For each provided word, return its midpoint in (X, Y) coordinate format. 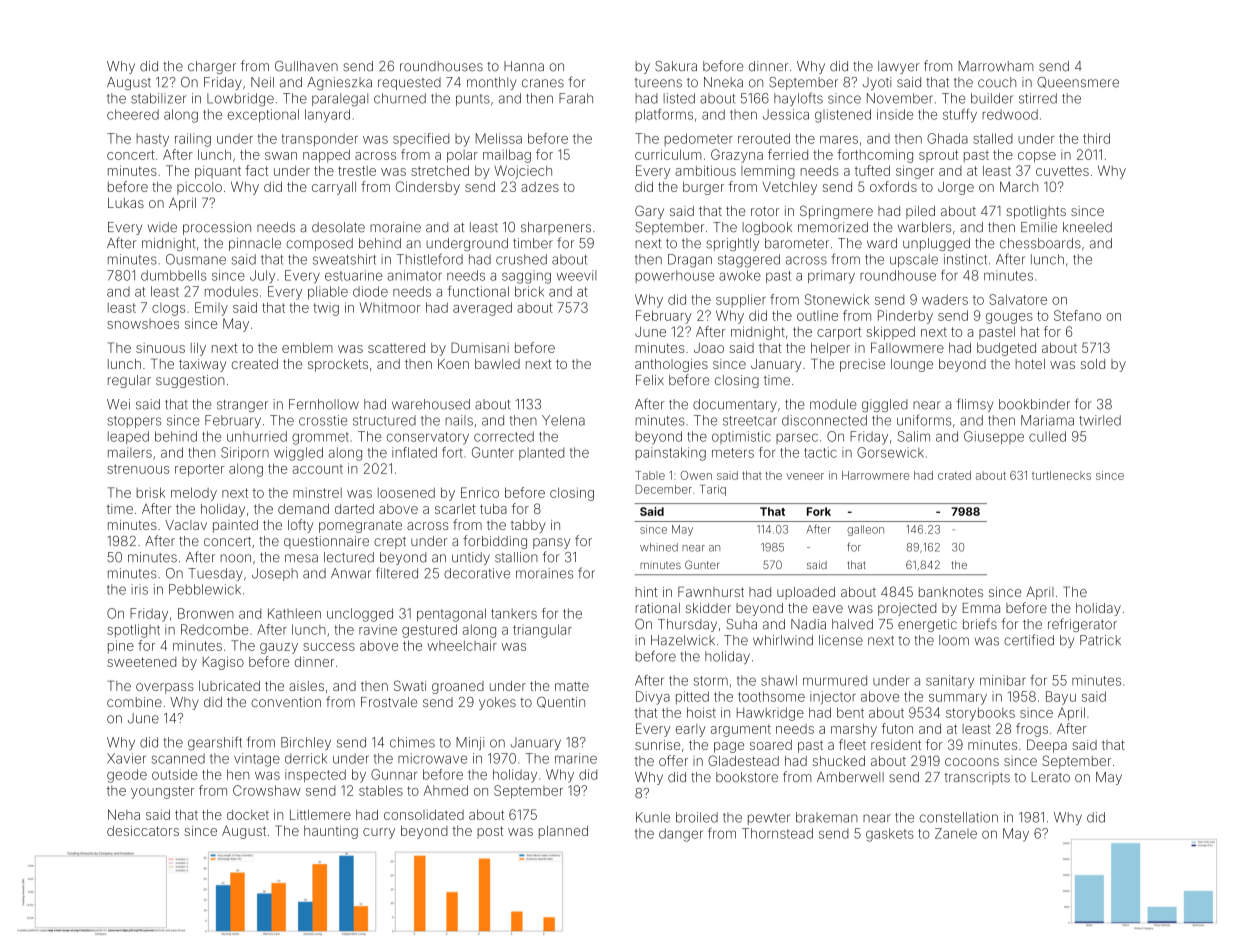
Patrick (1100, 640)
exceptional (263, 115)
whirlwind (783, 640)
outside (174, 774)
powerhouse (675, 276)
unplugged (936, 244)
